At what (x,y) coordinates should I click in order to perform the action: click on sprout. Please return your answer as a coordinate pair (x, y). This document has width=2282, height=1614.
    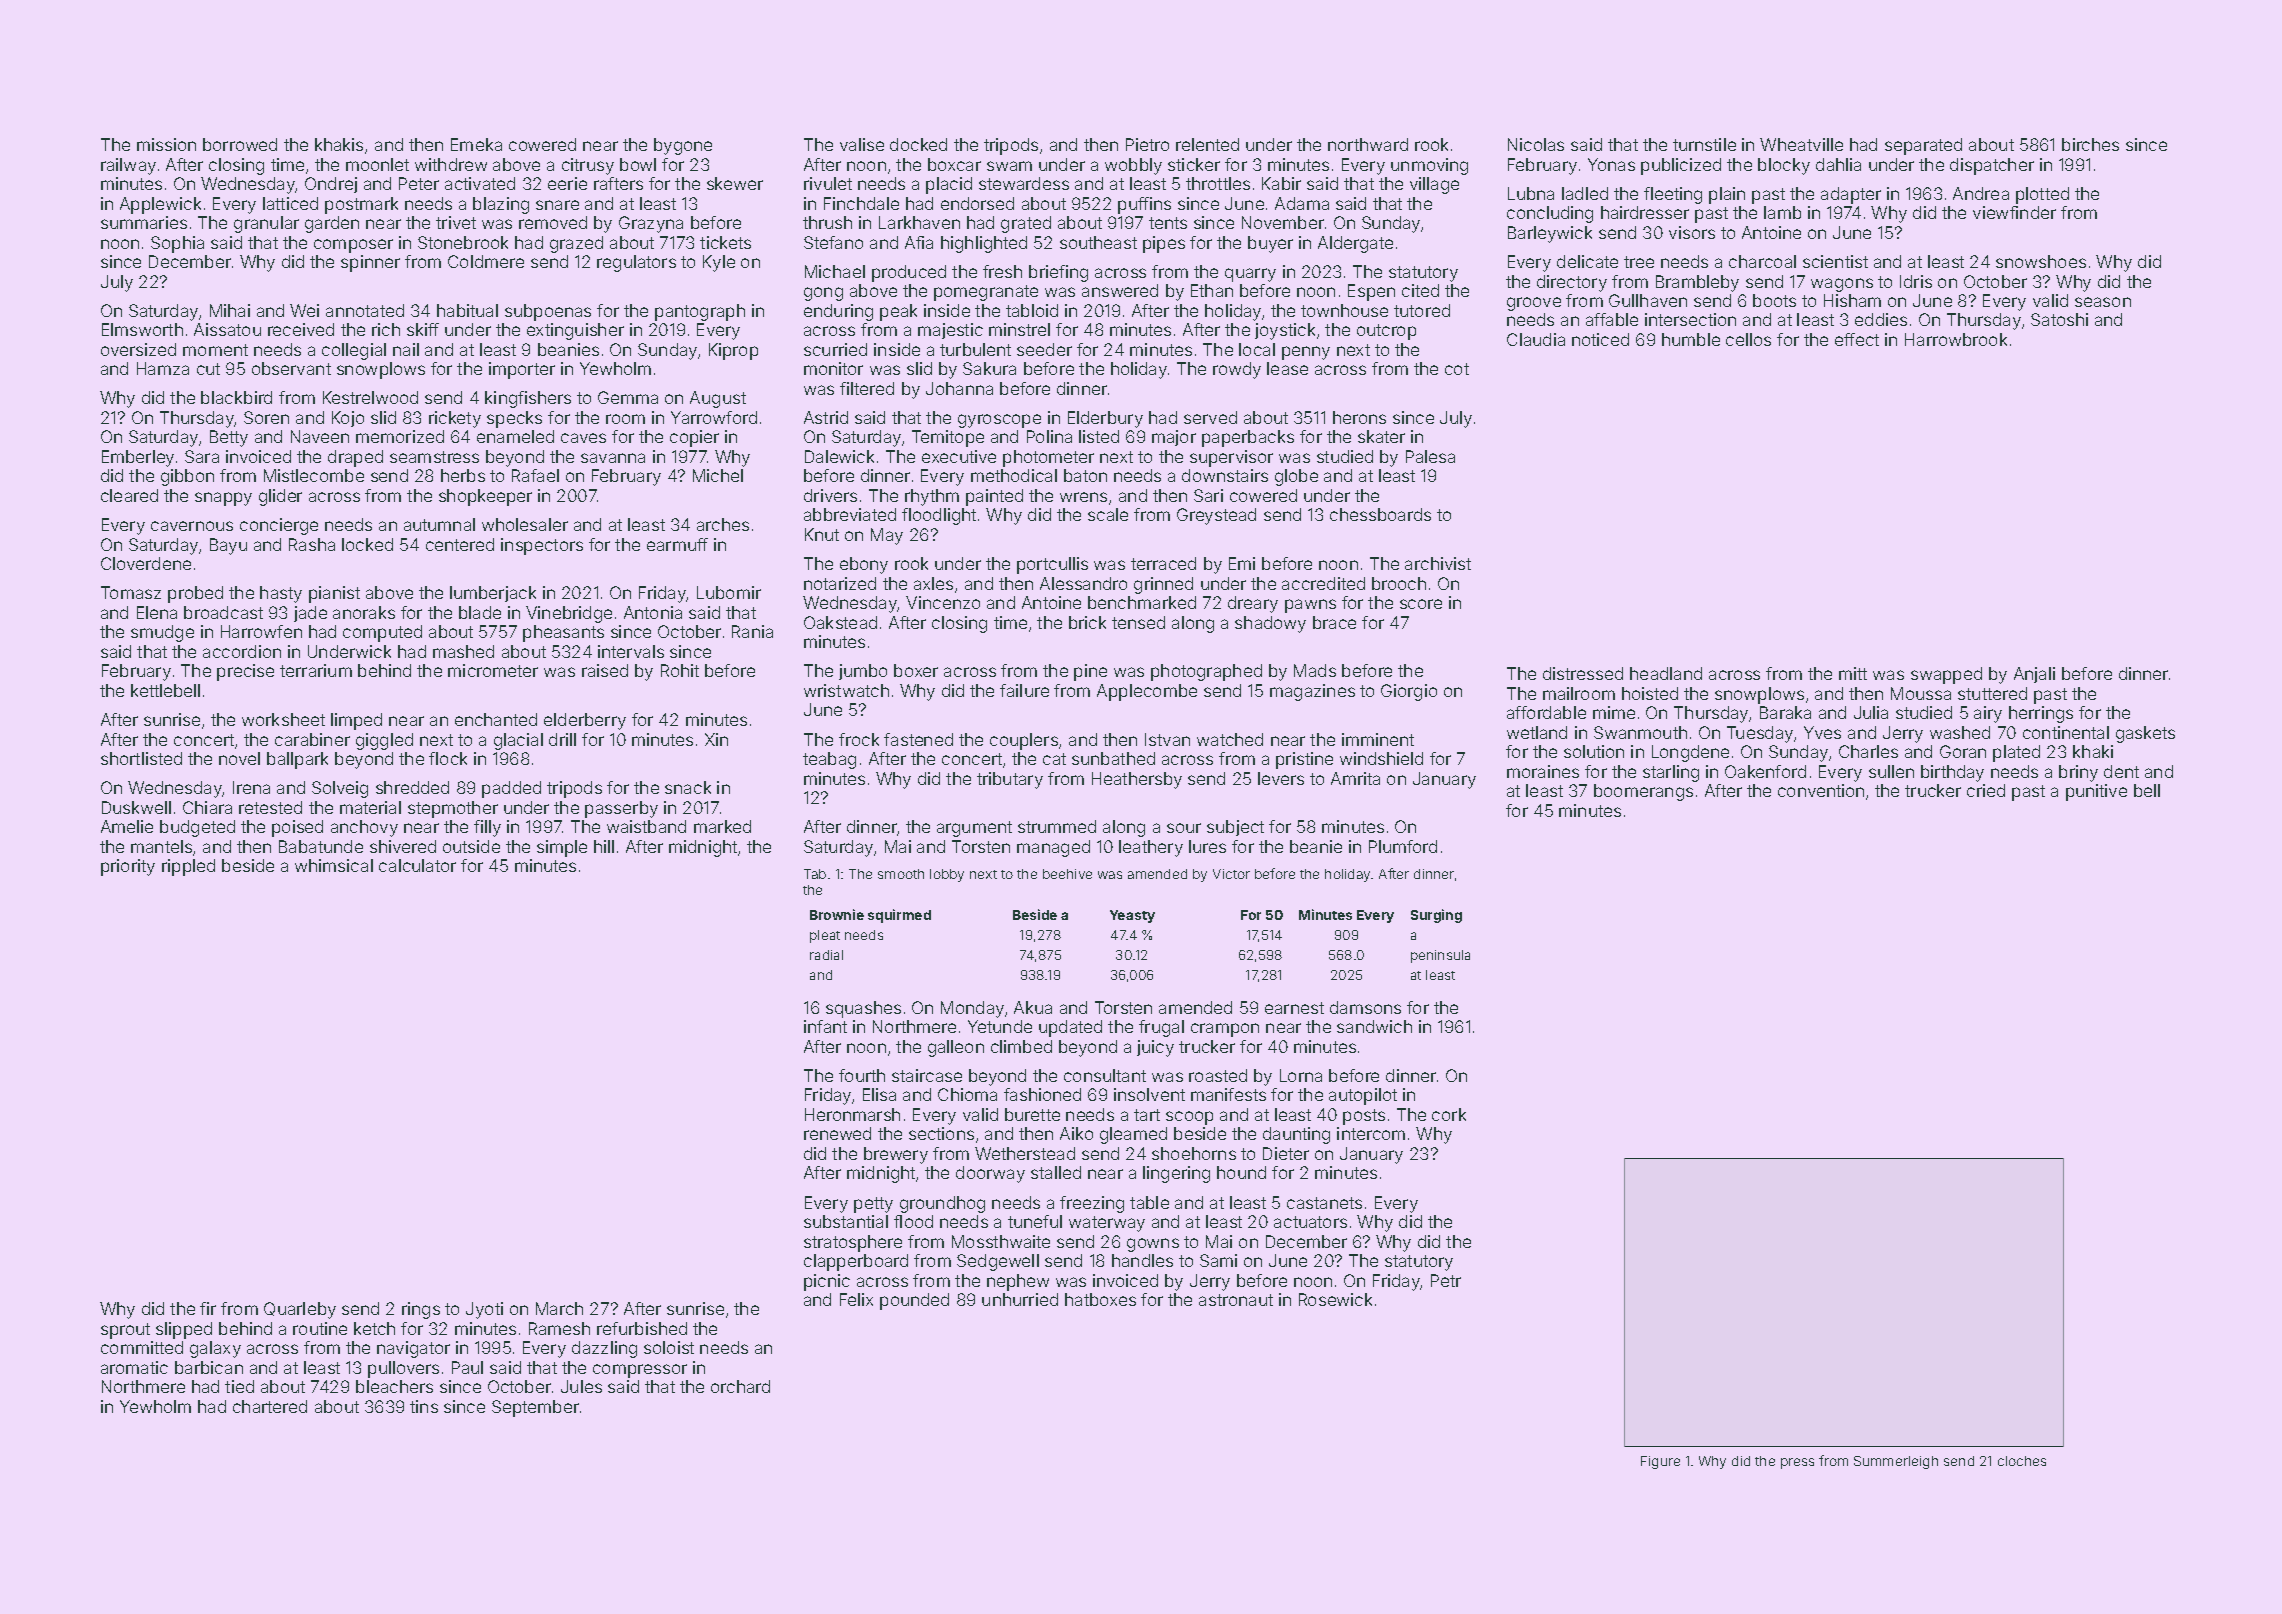
    Looking at the image, I should click on (125, 1331).
